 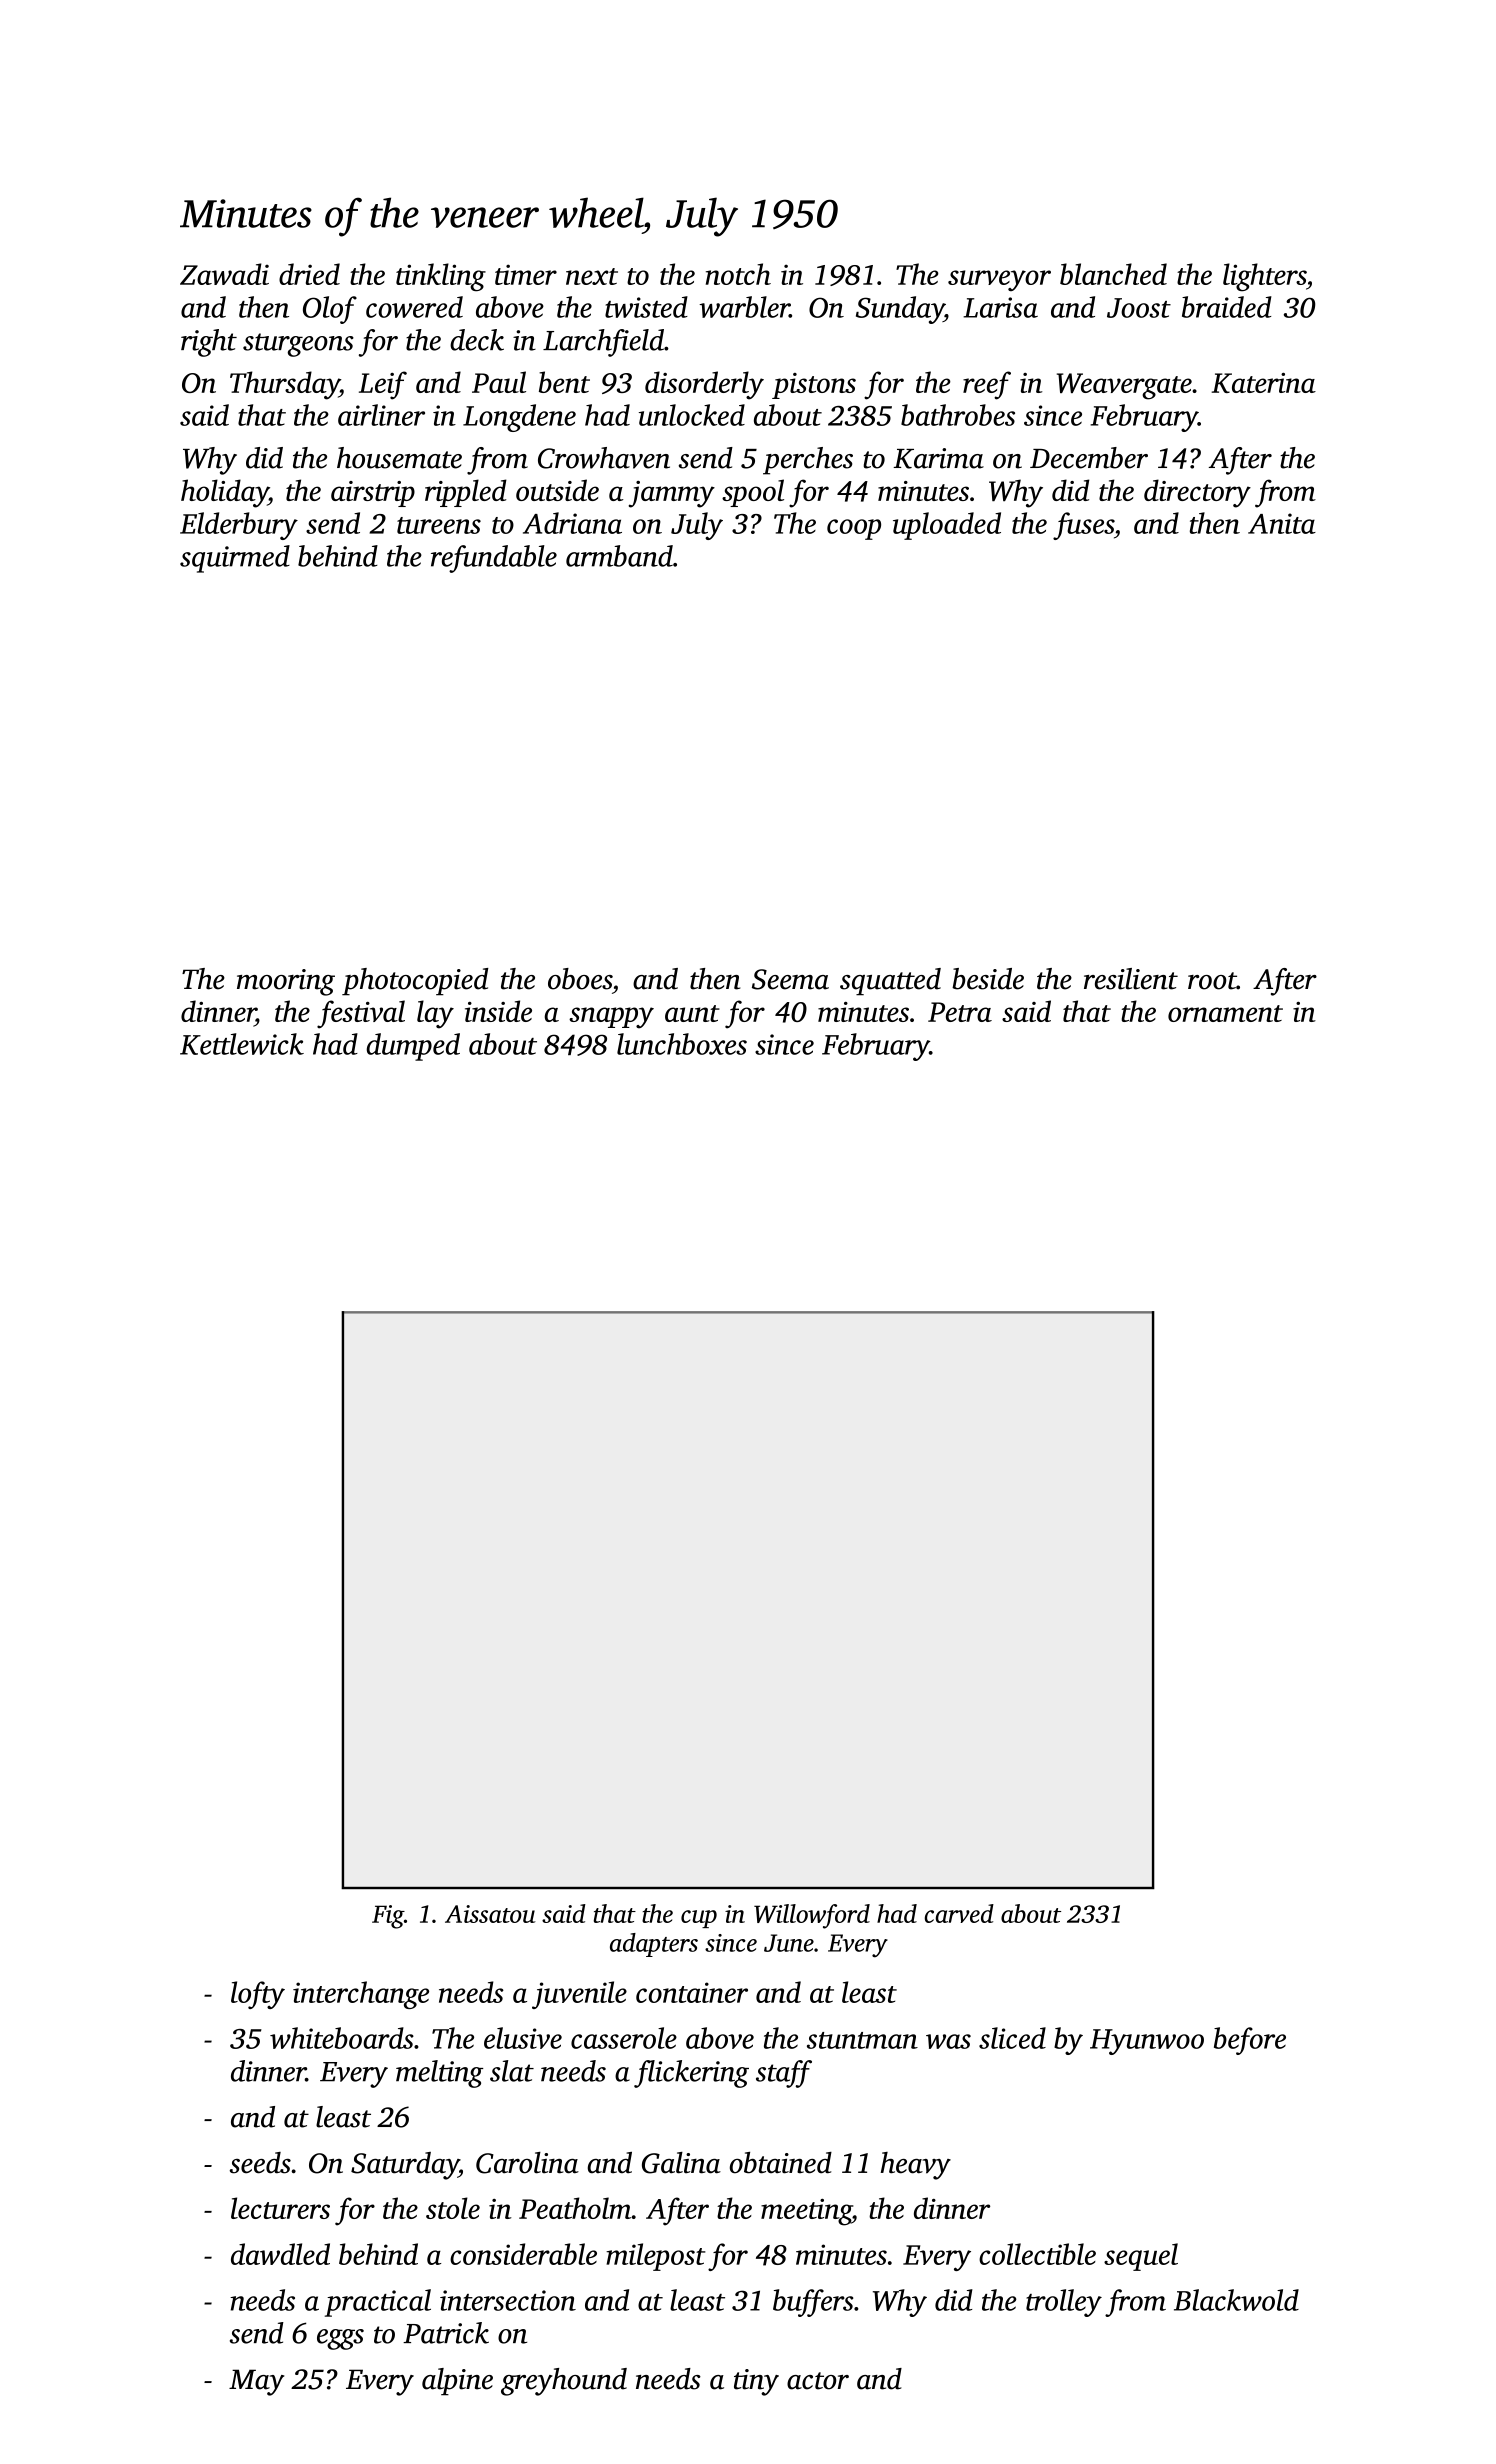 I want to click on lofty, so click(x=258, y=1995).
